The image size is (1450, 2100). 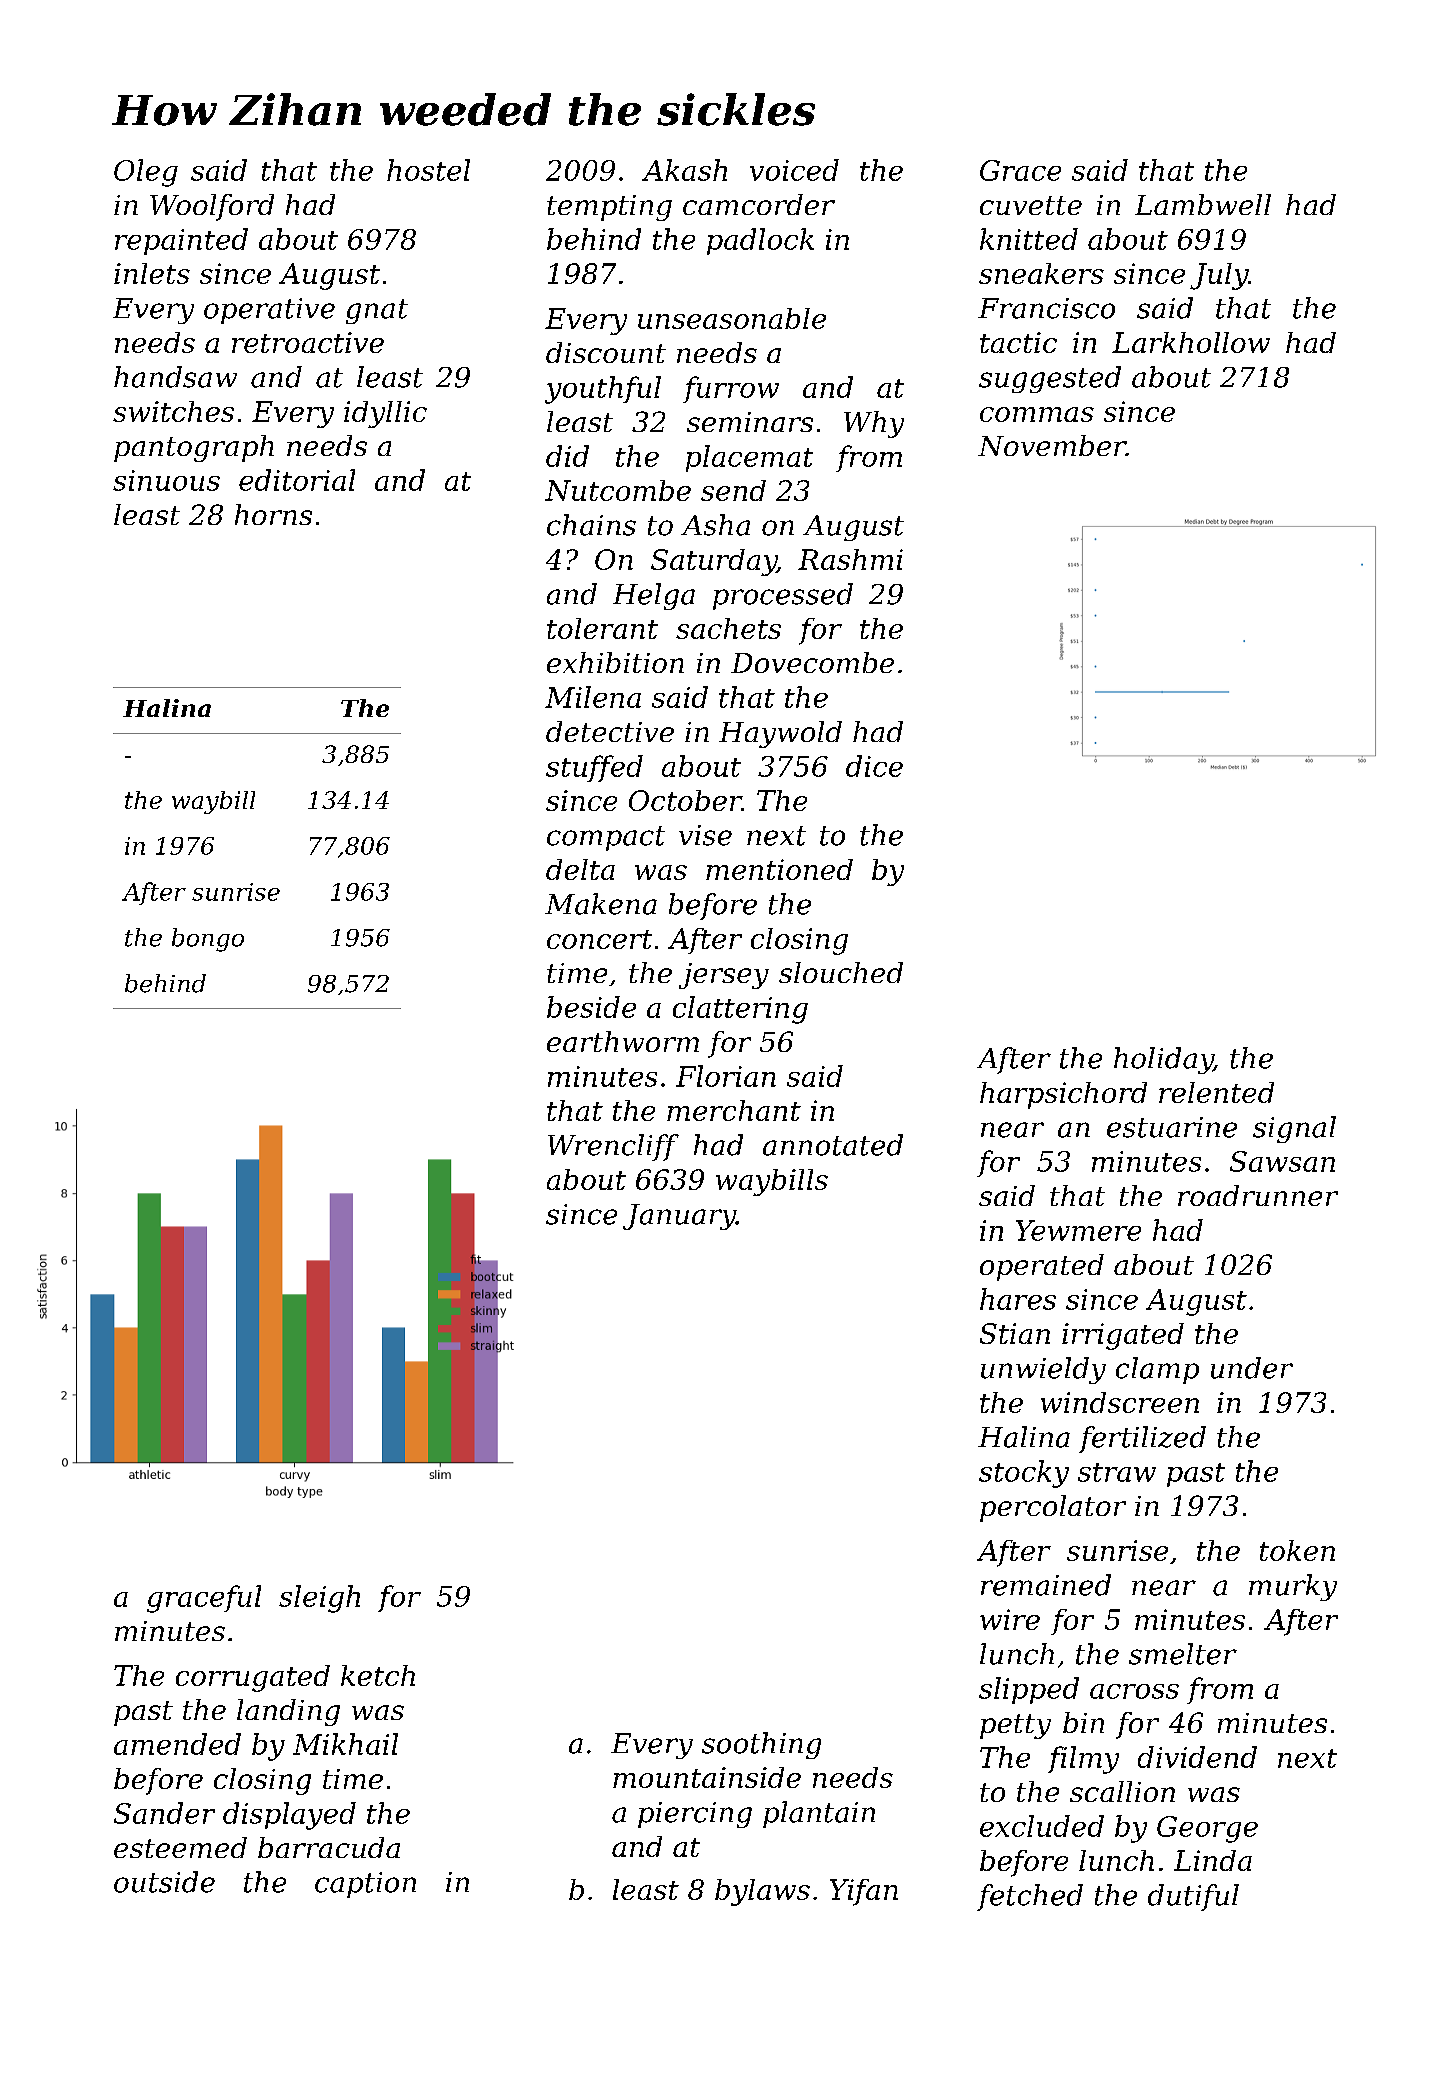 What do you see at coordinates (593, 697) in the image?
I see `Milena` at bounding box center [593, 697].
